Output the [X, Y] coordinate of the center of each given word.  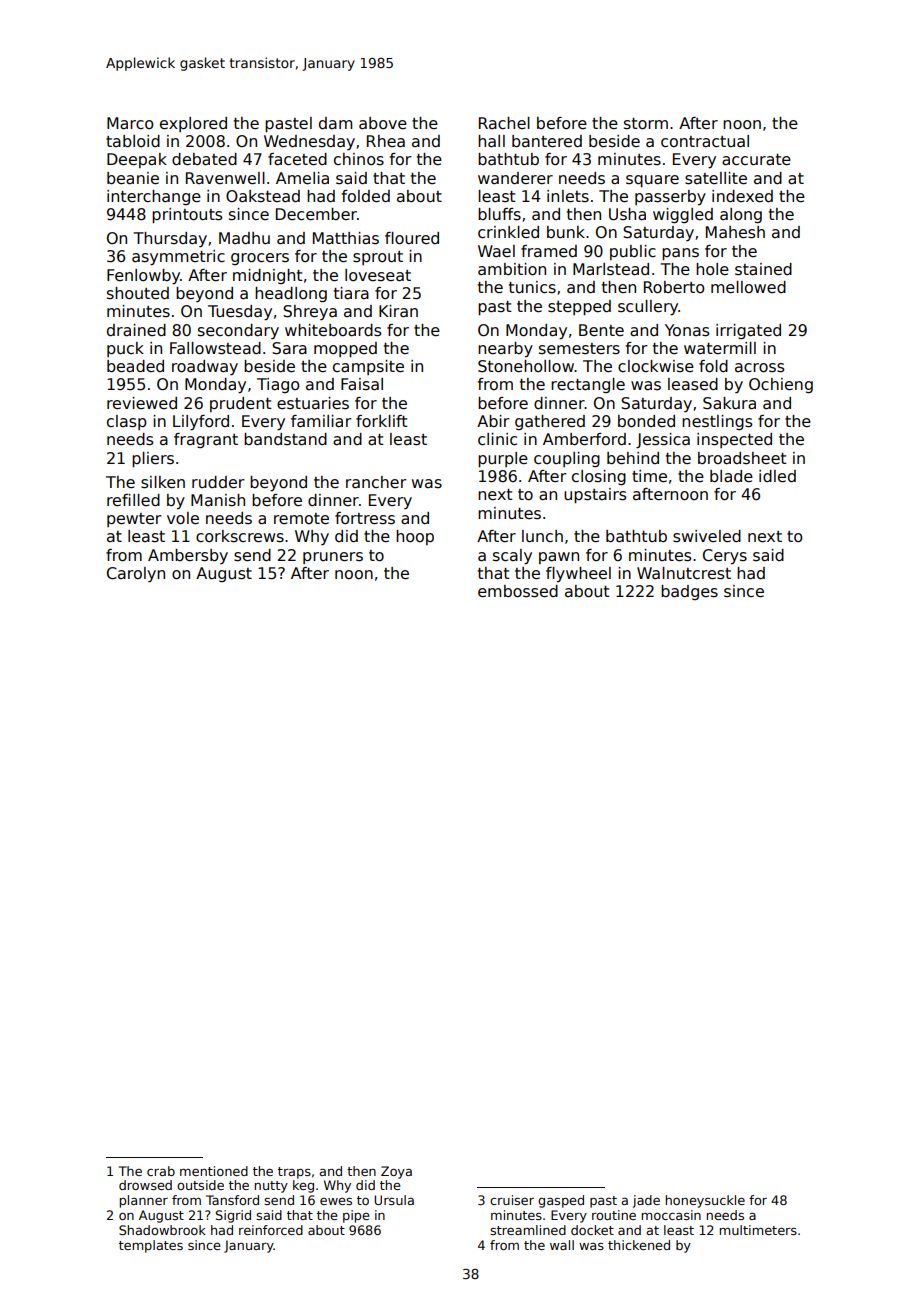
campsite [368, 367]
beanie [133, 178]
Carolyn [136, 574]
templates [151, 1246]
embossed [518, 591]
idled [777, 476]
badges [689, 592]
